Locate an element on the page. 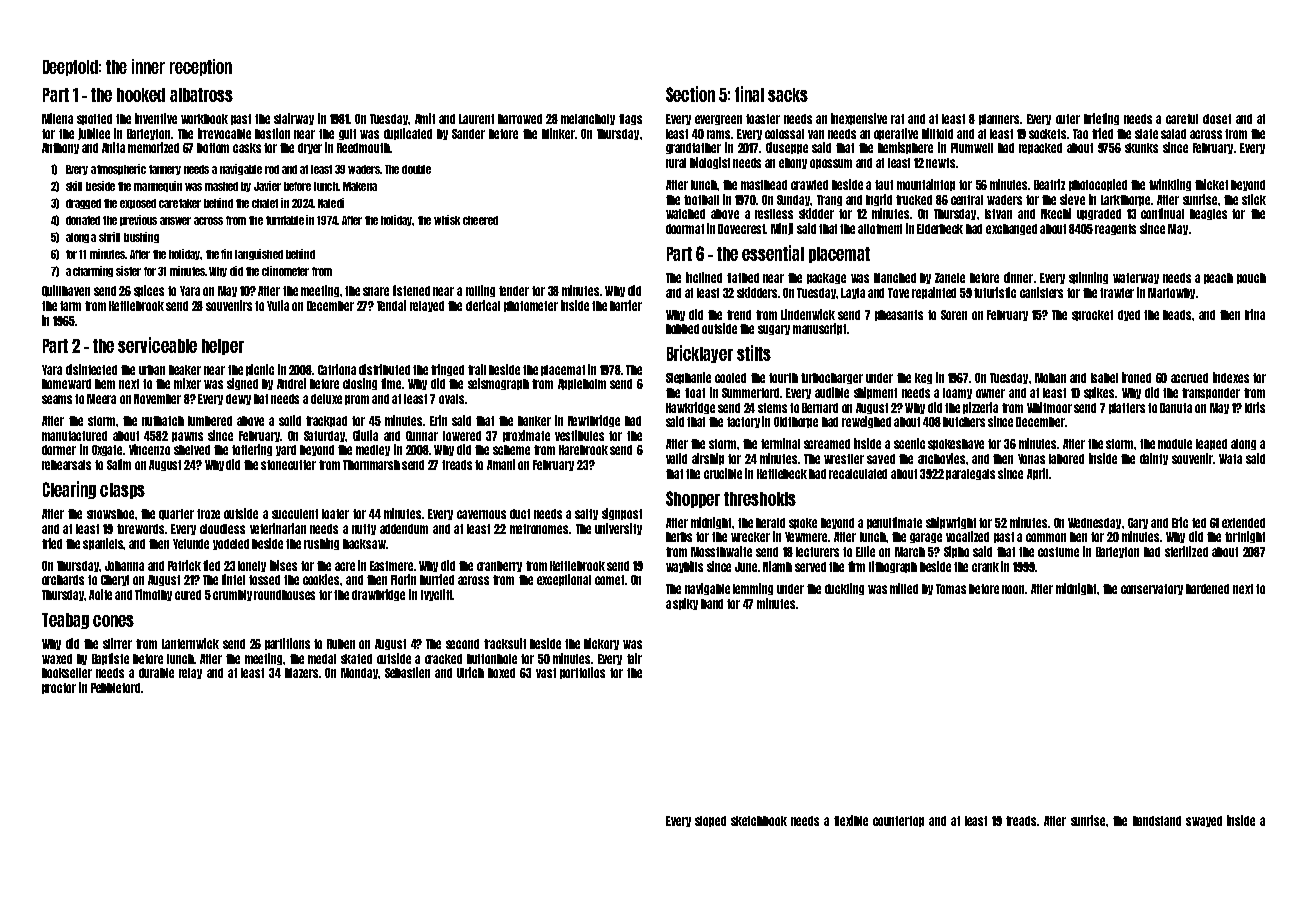 This page has width=1308, height=924. albatross is located at coordinates (201, 95).
